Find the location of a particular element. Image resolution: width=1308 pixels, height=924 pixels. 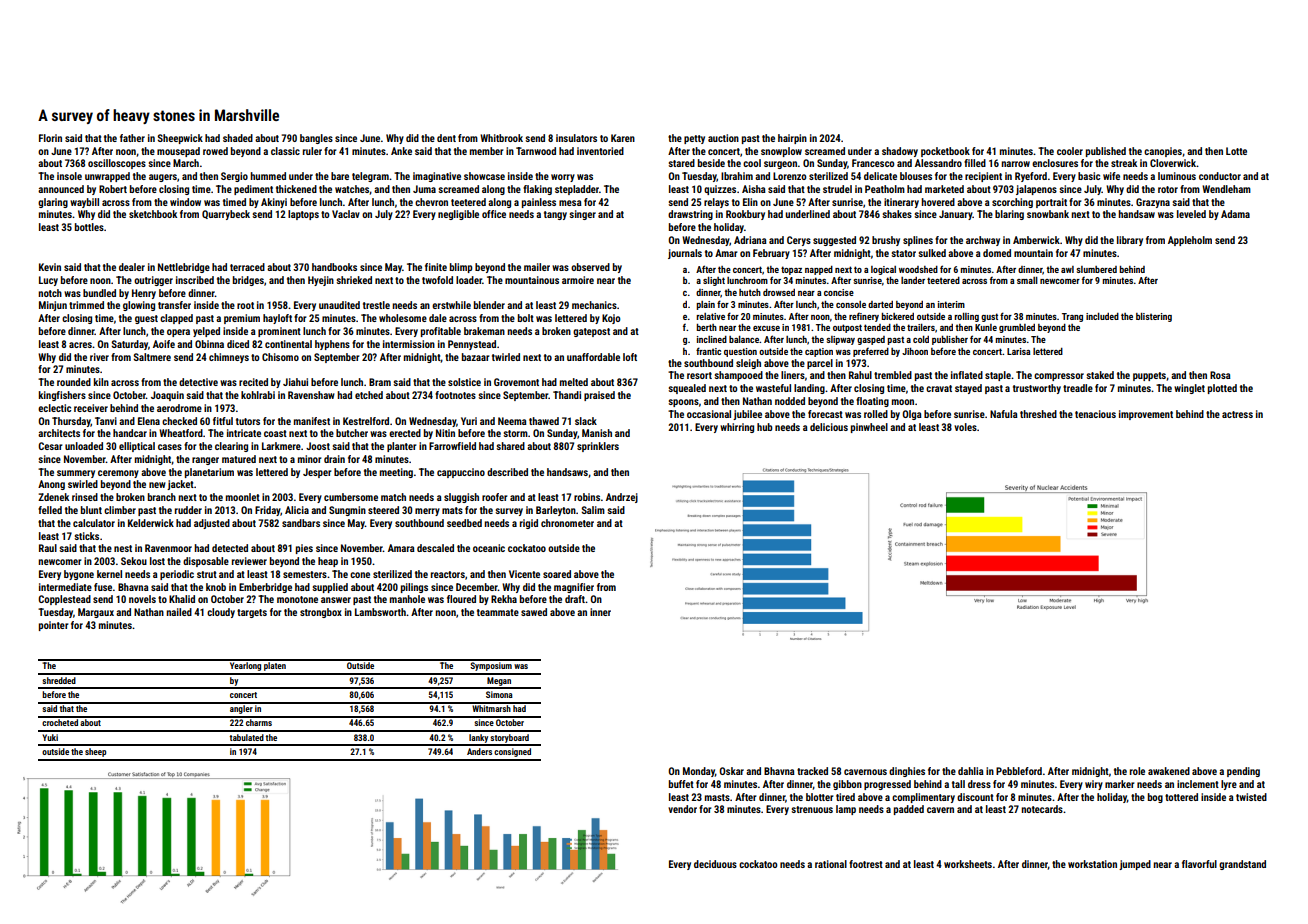

published is located at coordinates (1106, 152).
